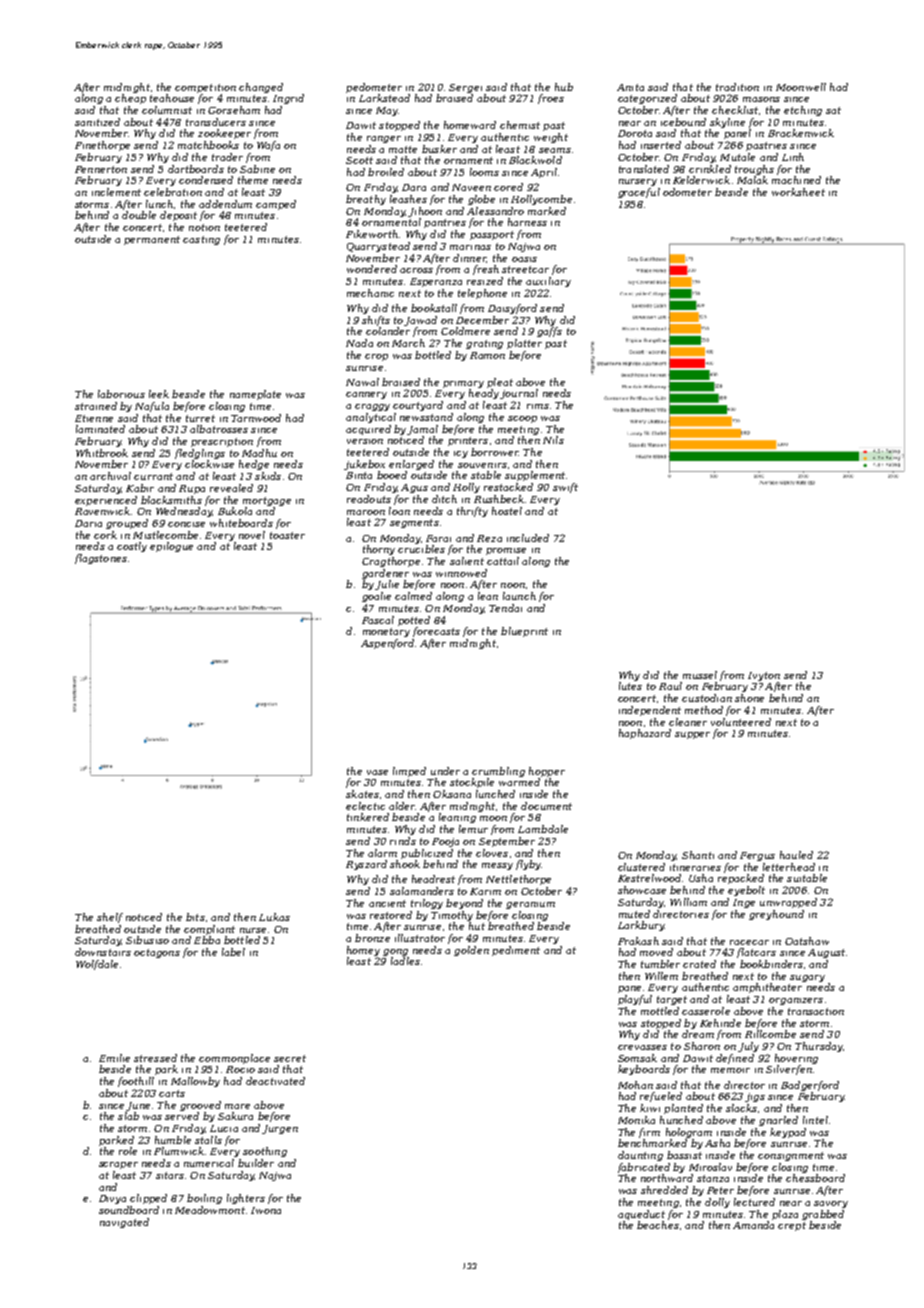  What do you see at coordinates (130, 99) in the page?
I see `cheap` at bounding box center [130, 99].
